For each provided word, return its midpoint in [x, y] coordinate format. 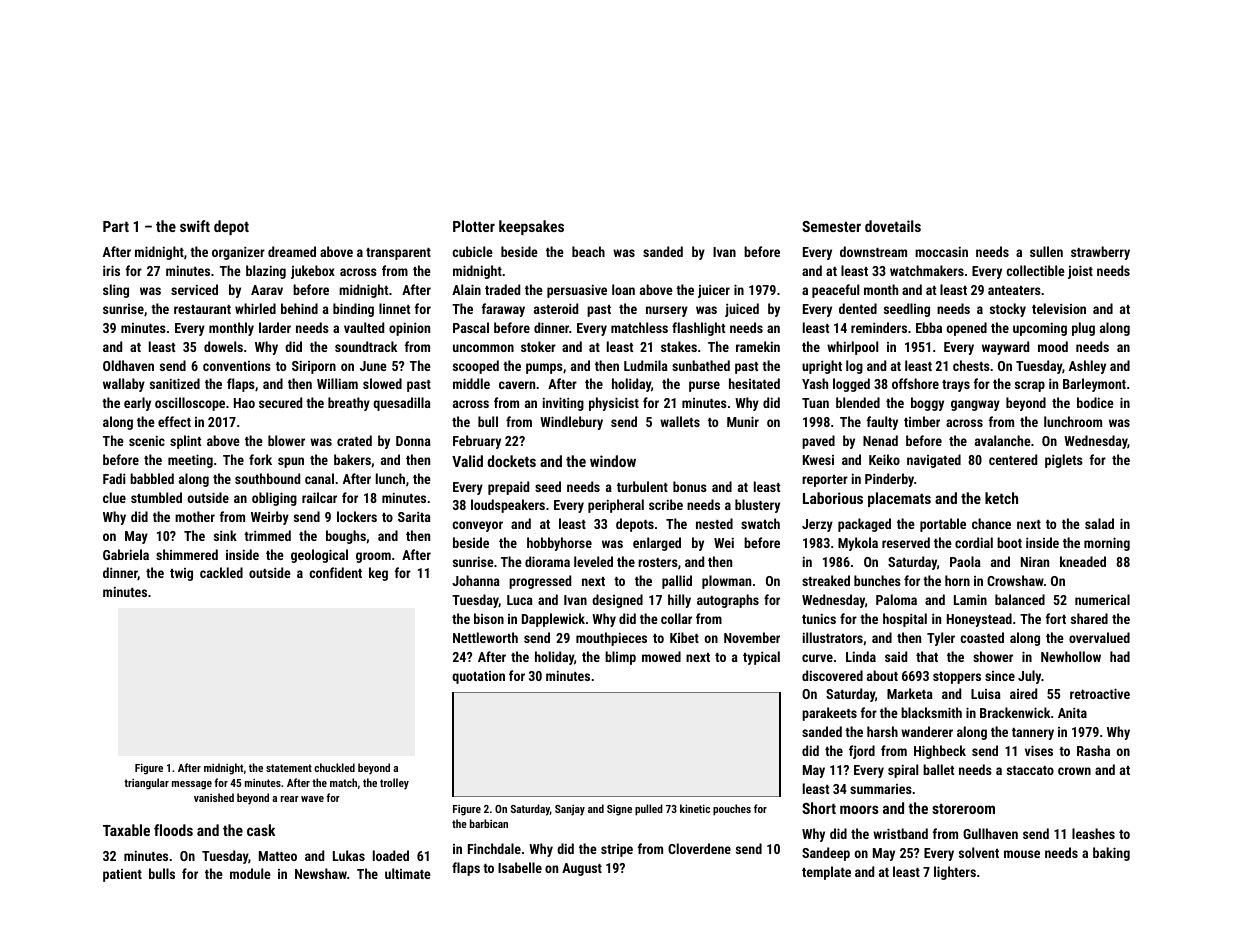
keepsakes [531, 227]
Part [116, 226]
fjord [862, 752]
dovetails [893, 226]
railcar [319, 497]
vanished [214, 797]
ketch [1001, 498]
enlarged [657, 544]
